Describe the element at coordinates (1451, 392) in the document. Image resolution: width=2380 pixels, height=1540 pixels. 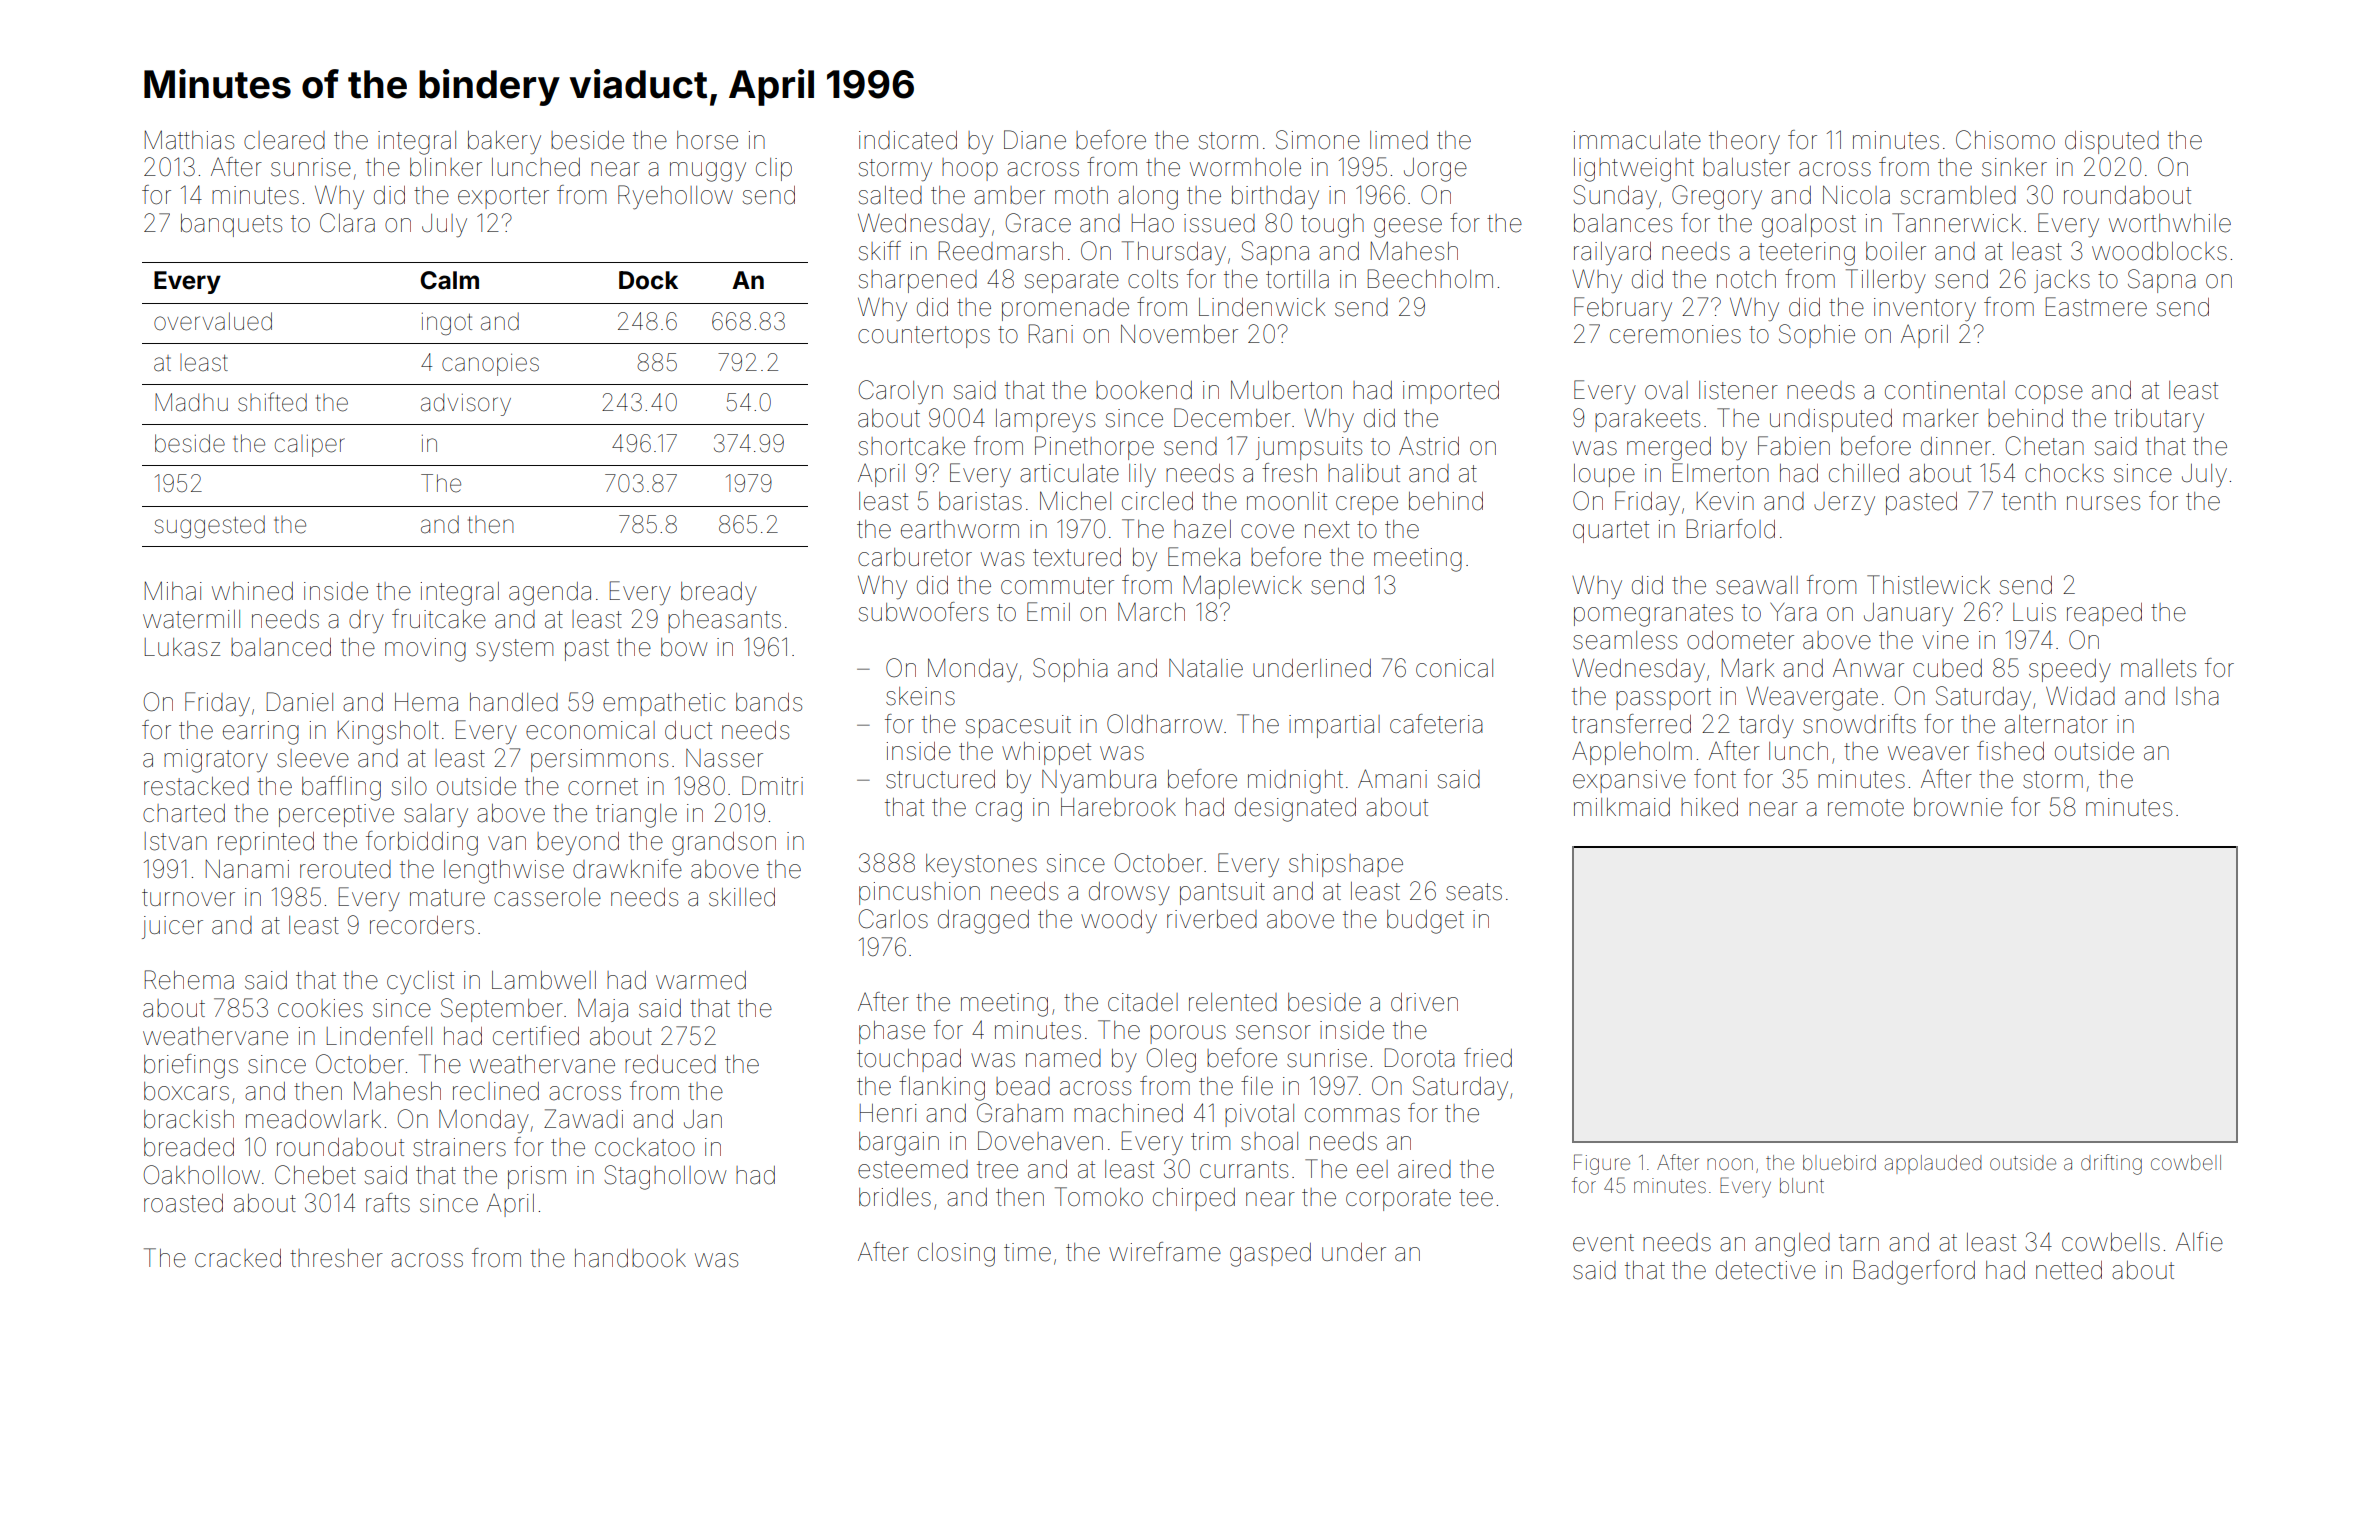
I see `imported` at that location.
